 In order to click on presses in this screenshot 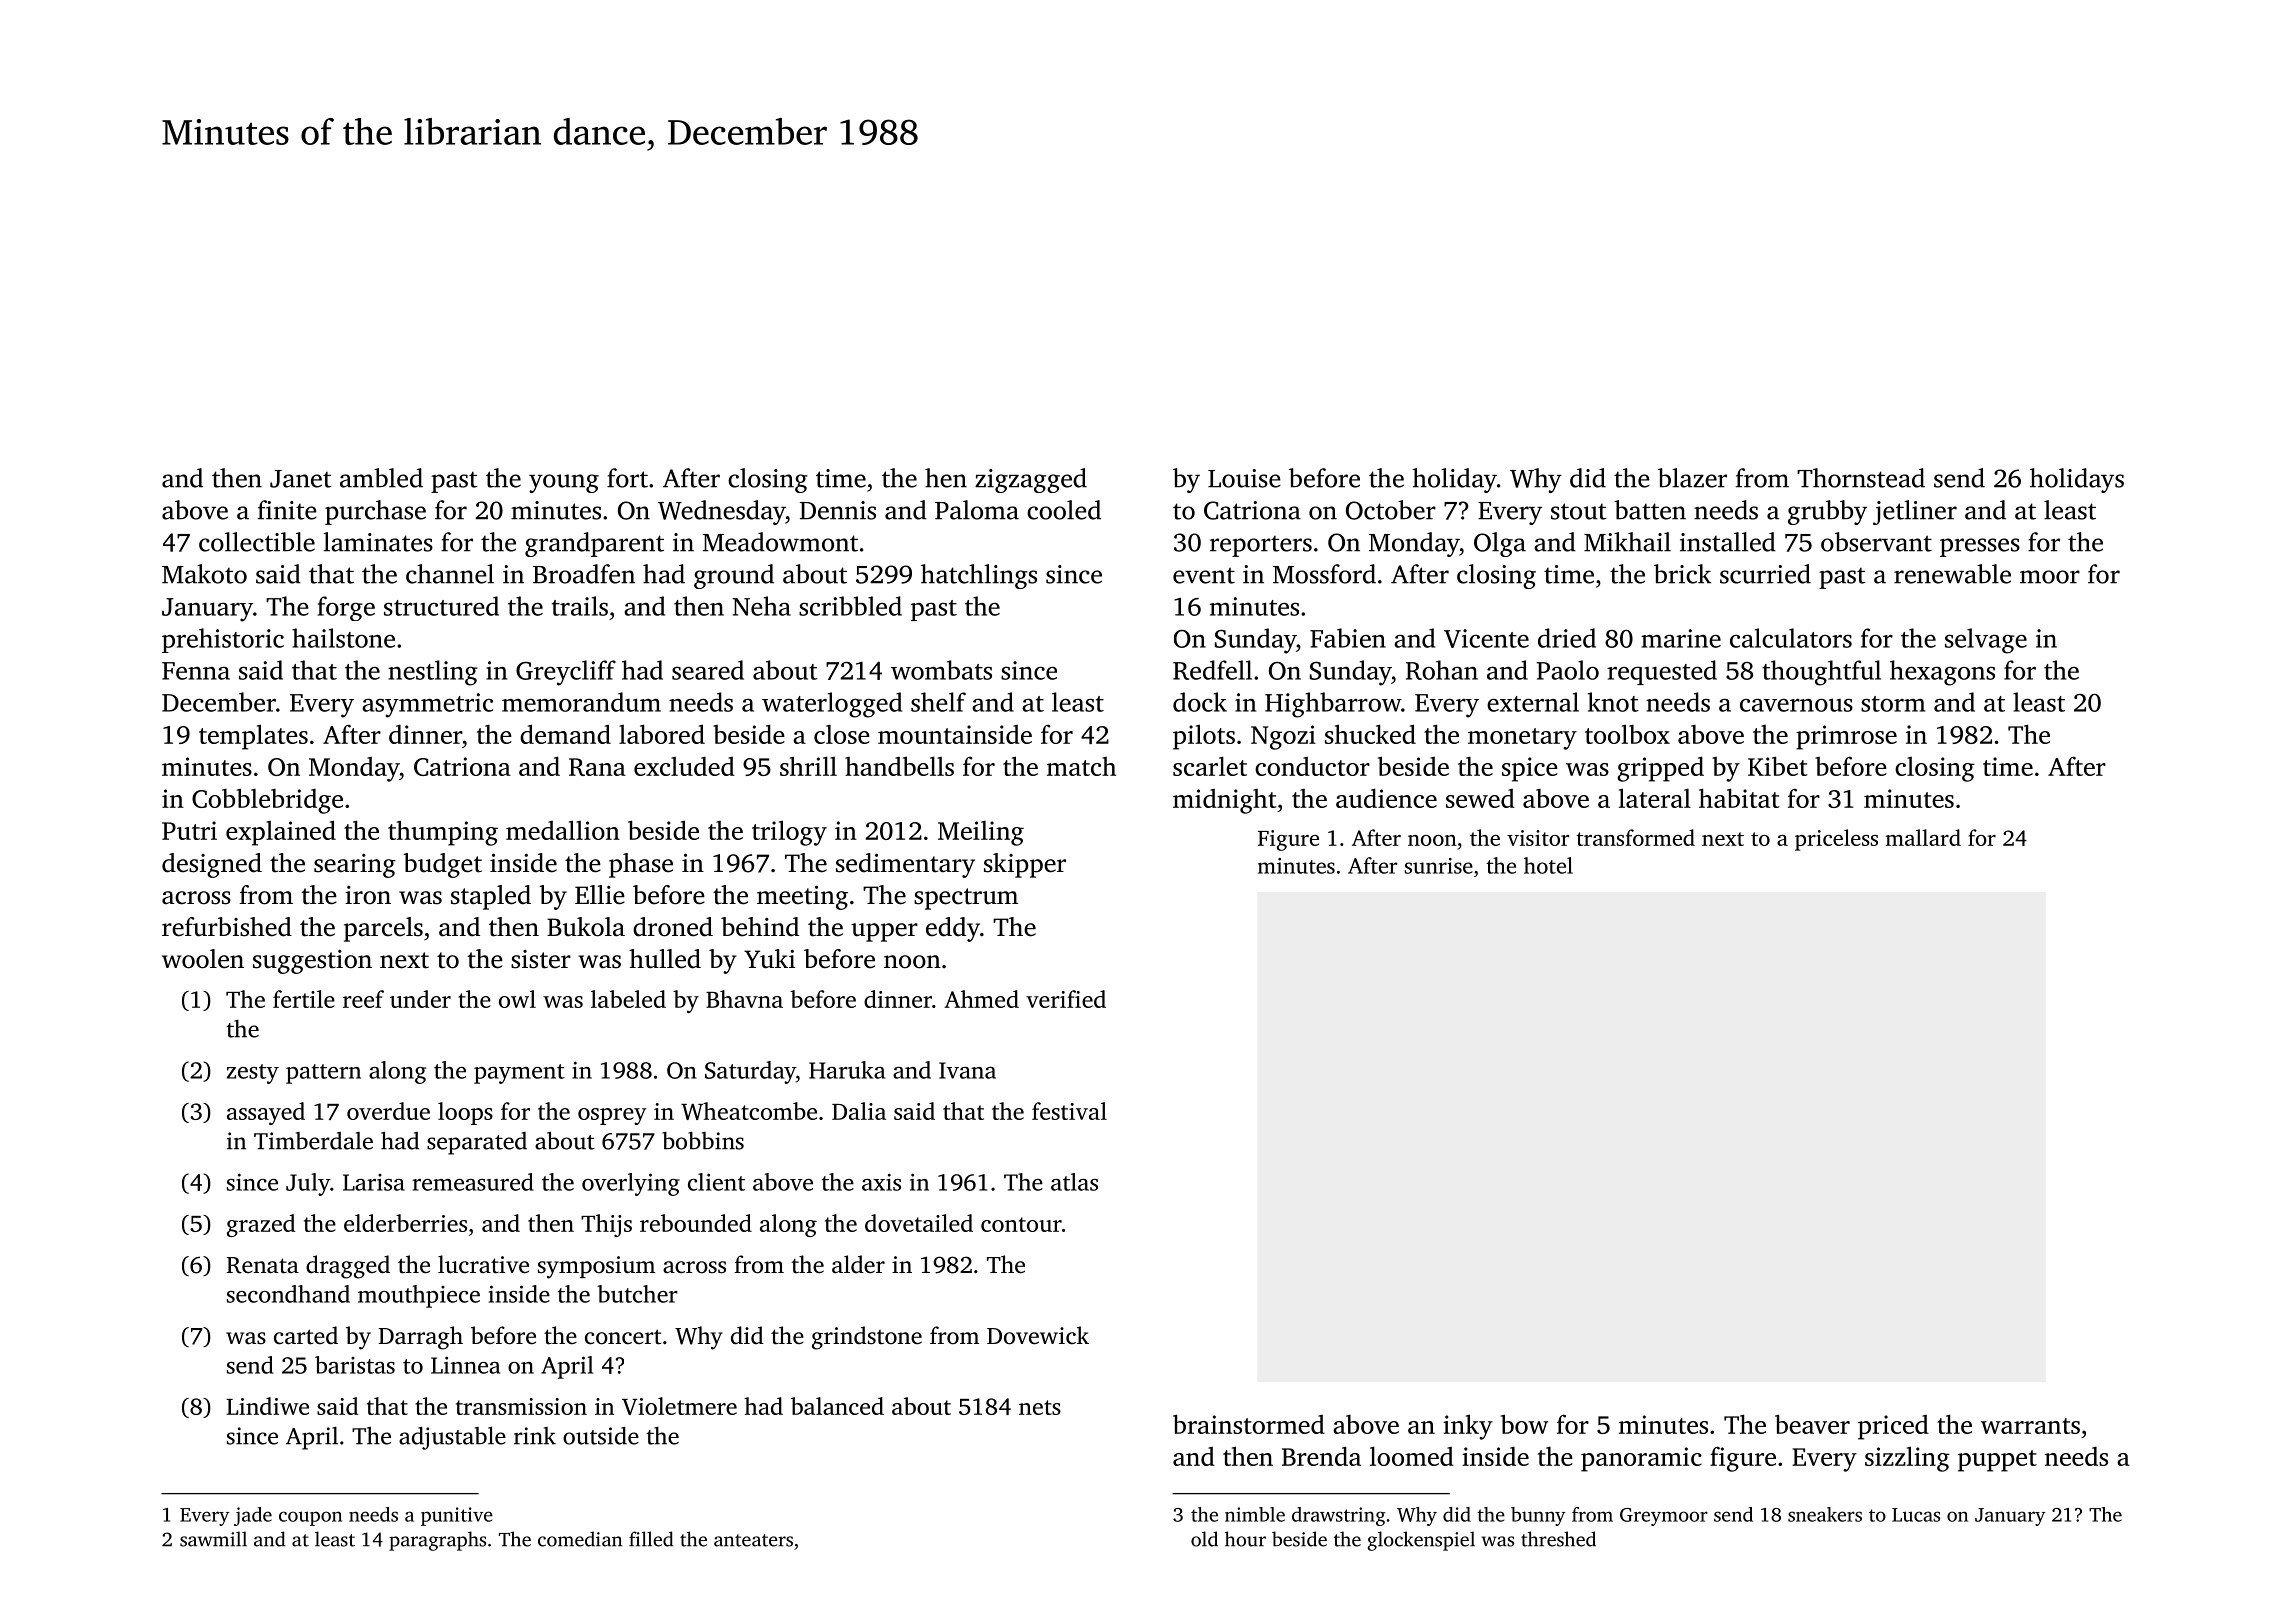, I will do `click(1980, 547)`.
